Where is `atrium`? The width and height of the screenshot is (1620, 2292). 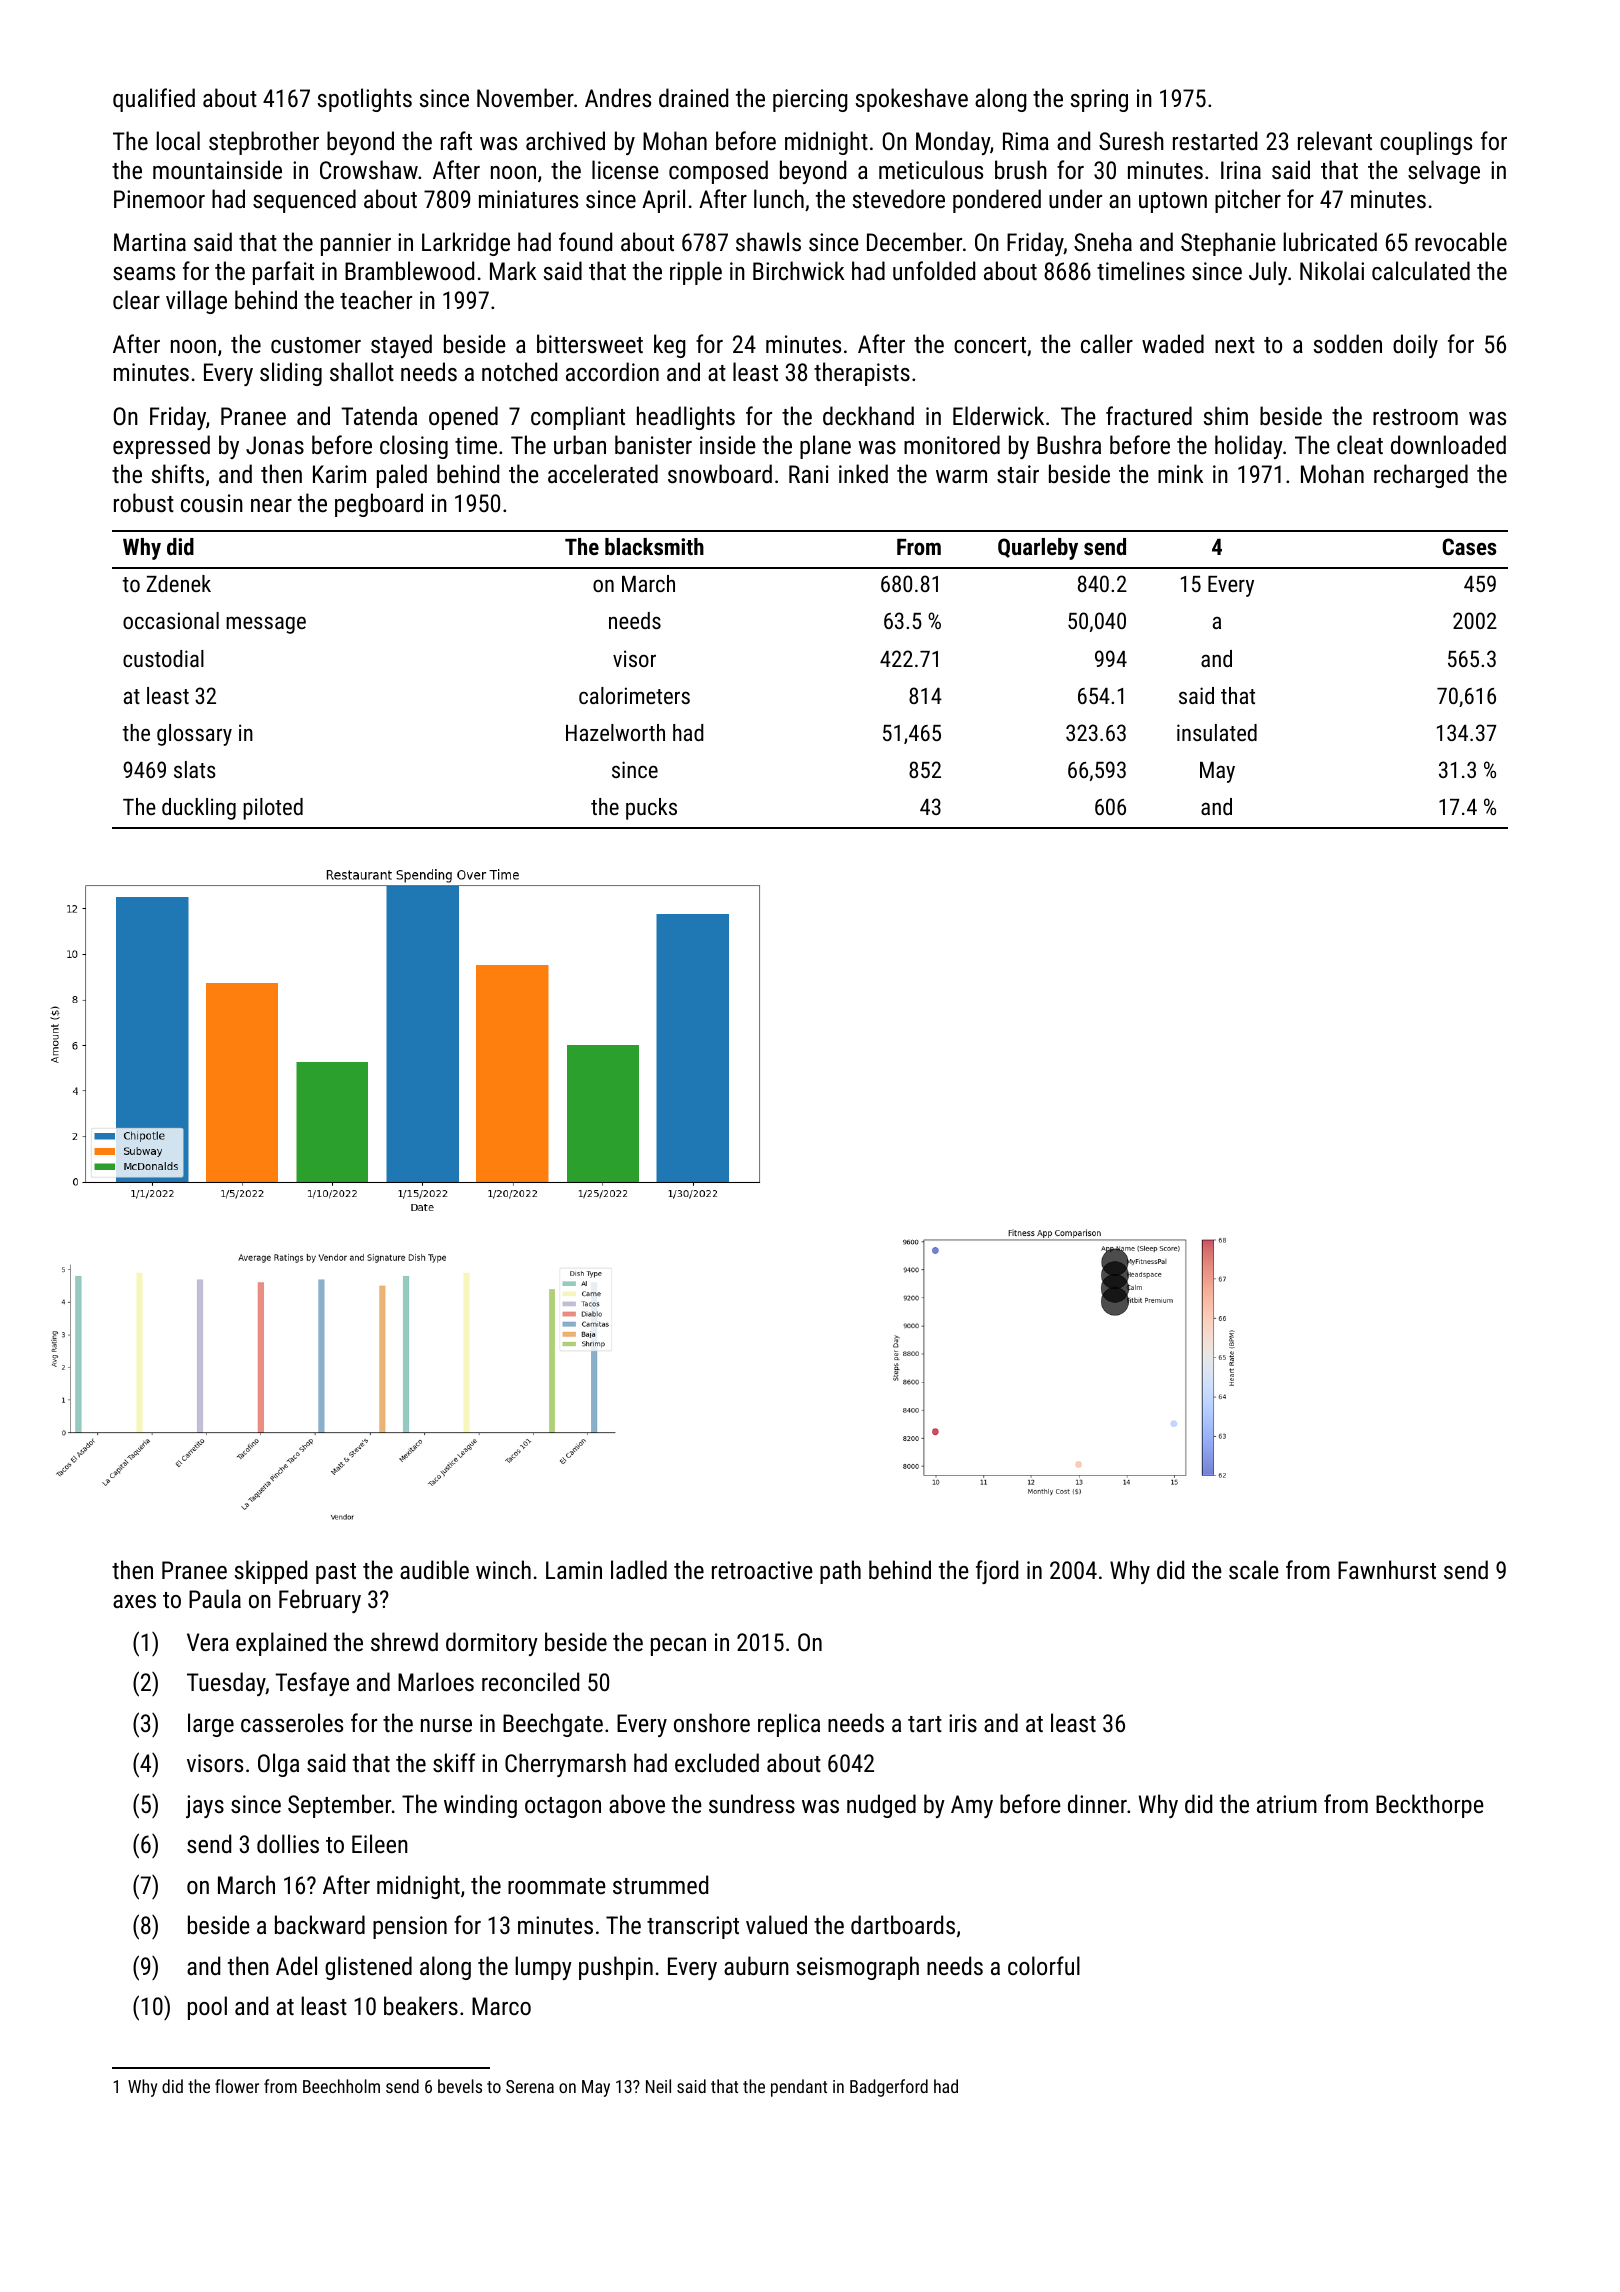 atrium is located at coordinates (1287, 1804).
